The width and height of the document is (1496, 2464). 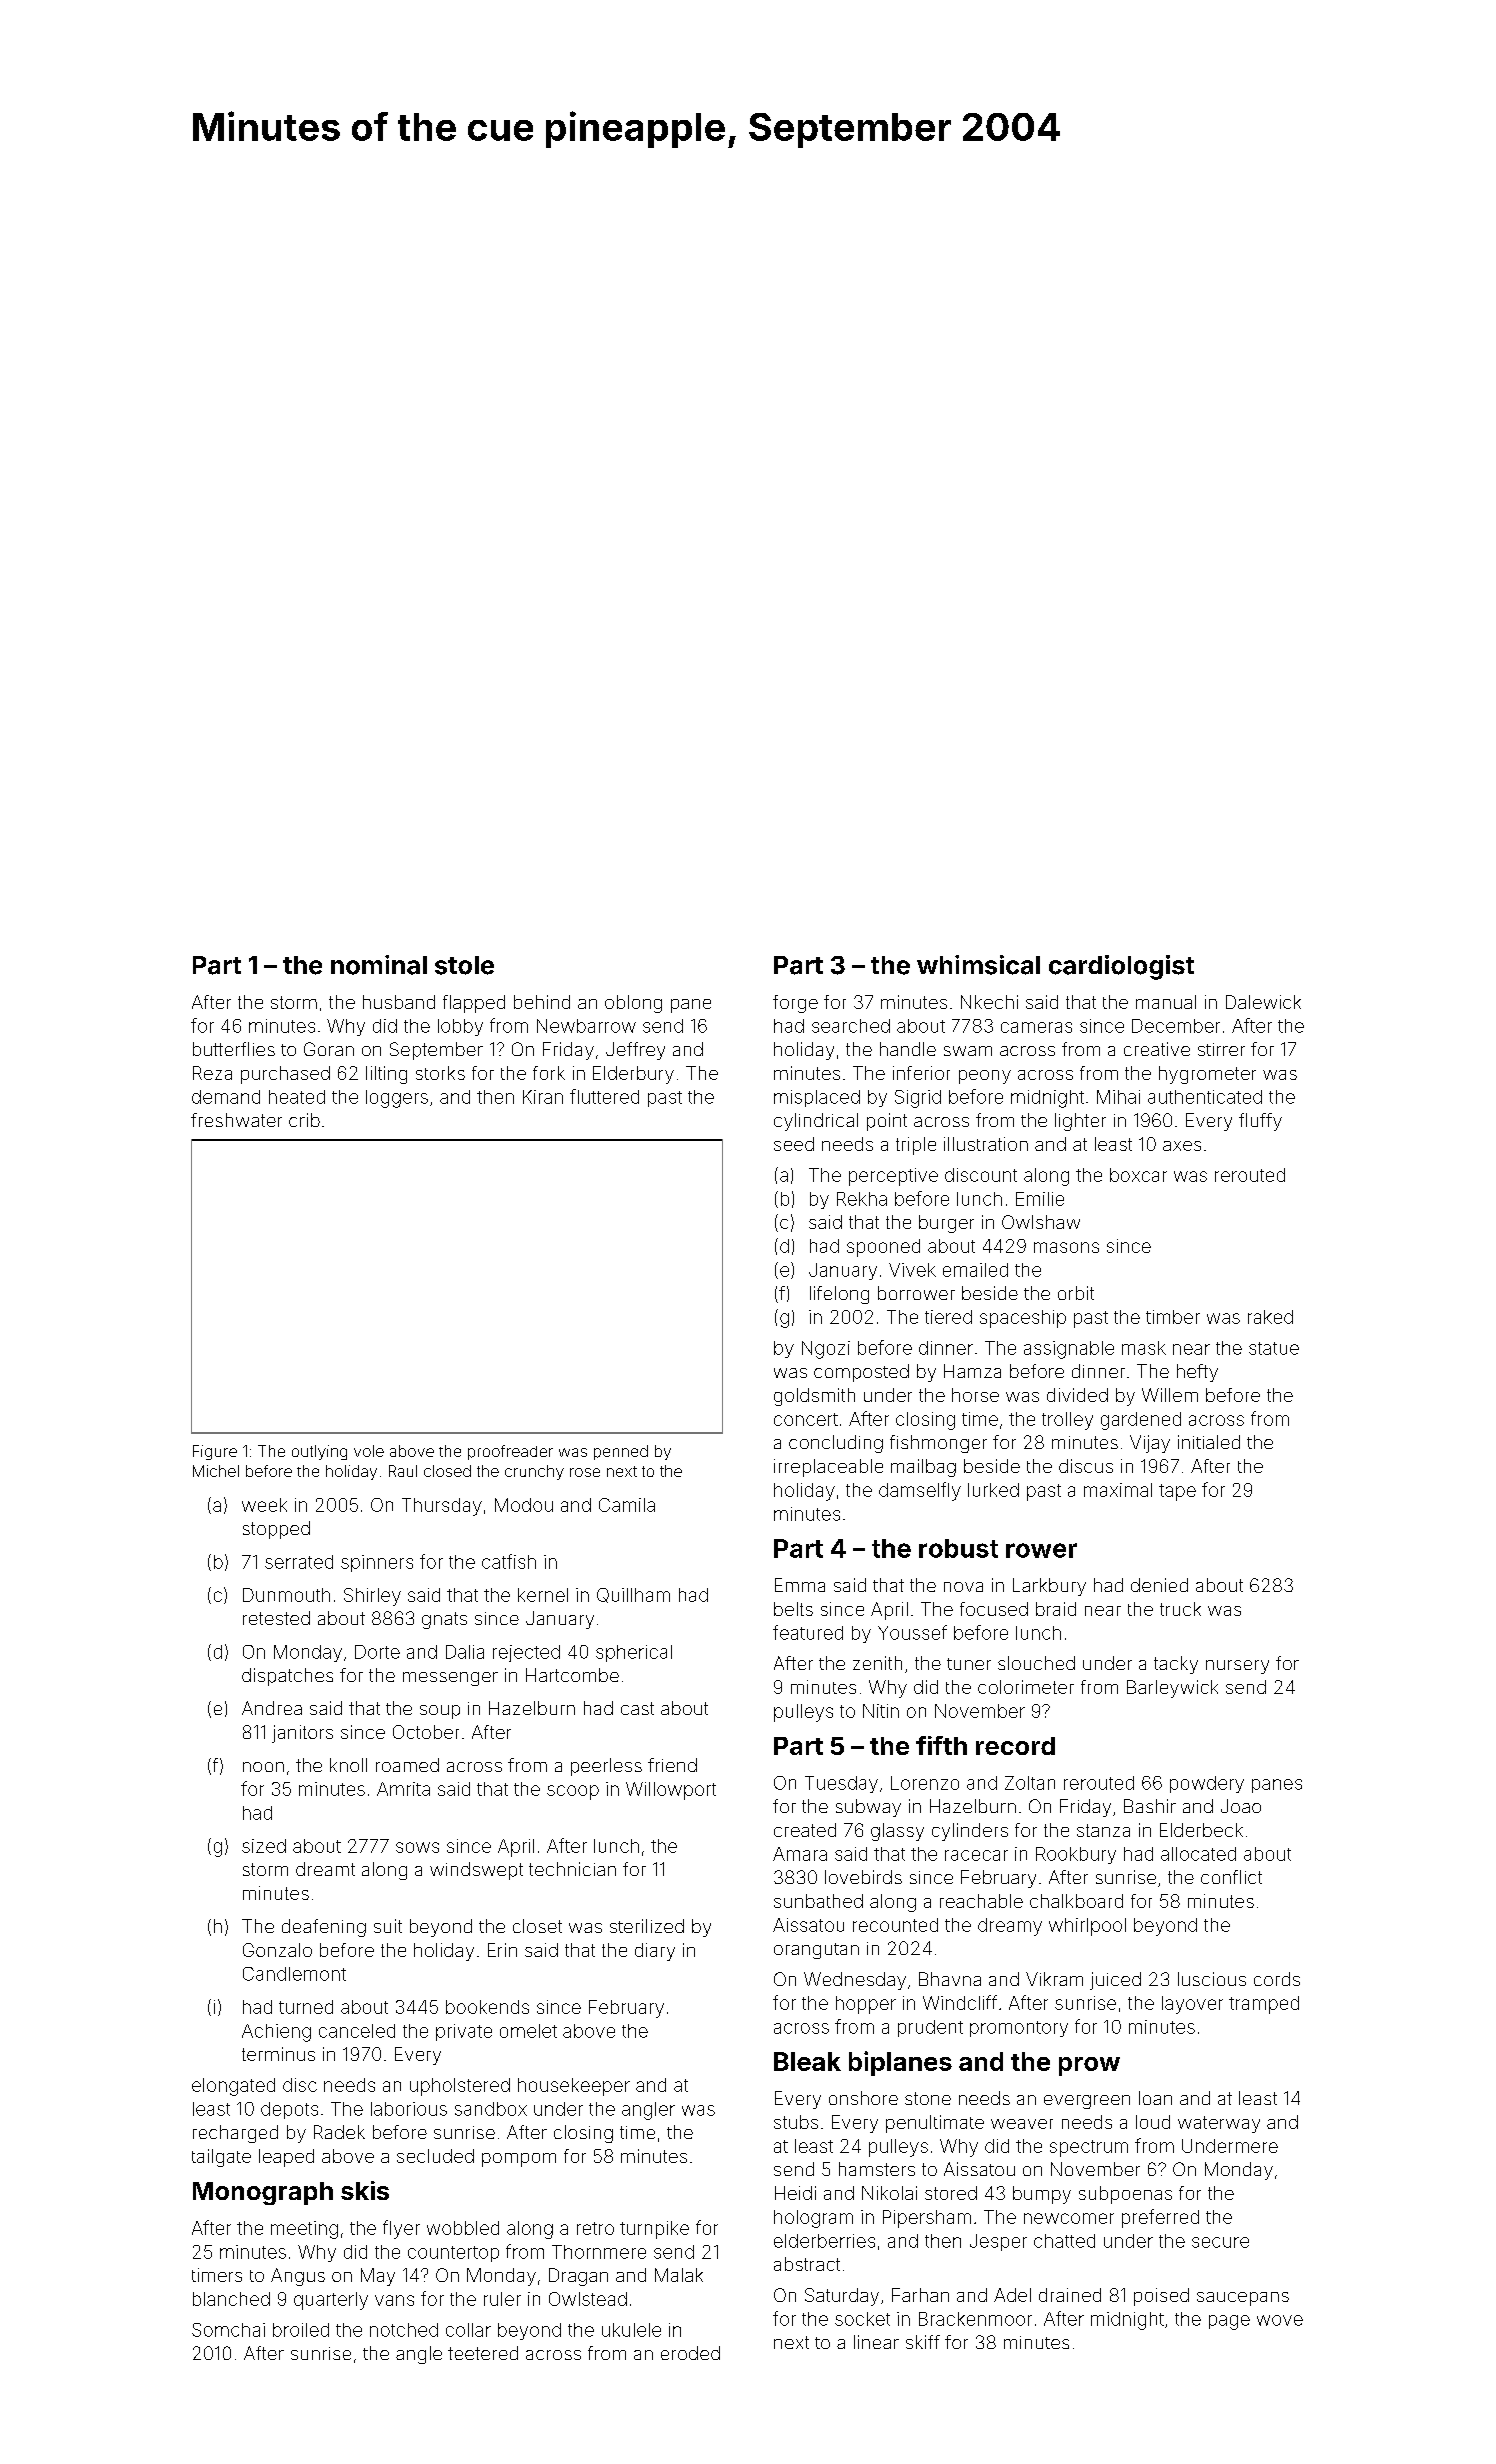 What do you see at coordinates (1219, 2124) in the document?
I see `waterway` at bounding box center [1219, 2124].
